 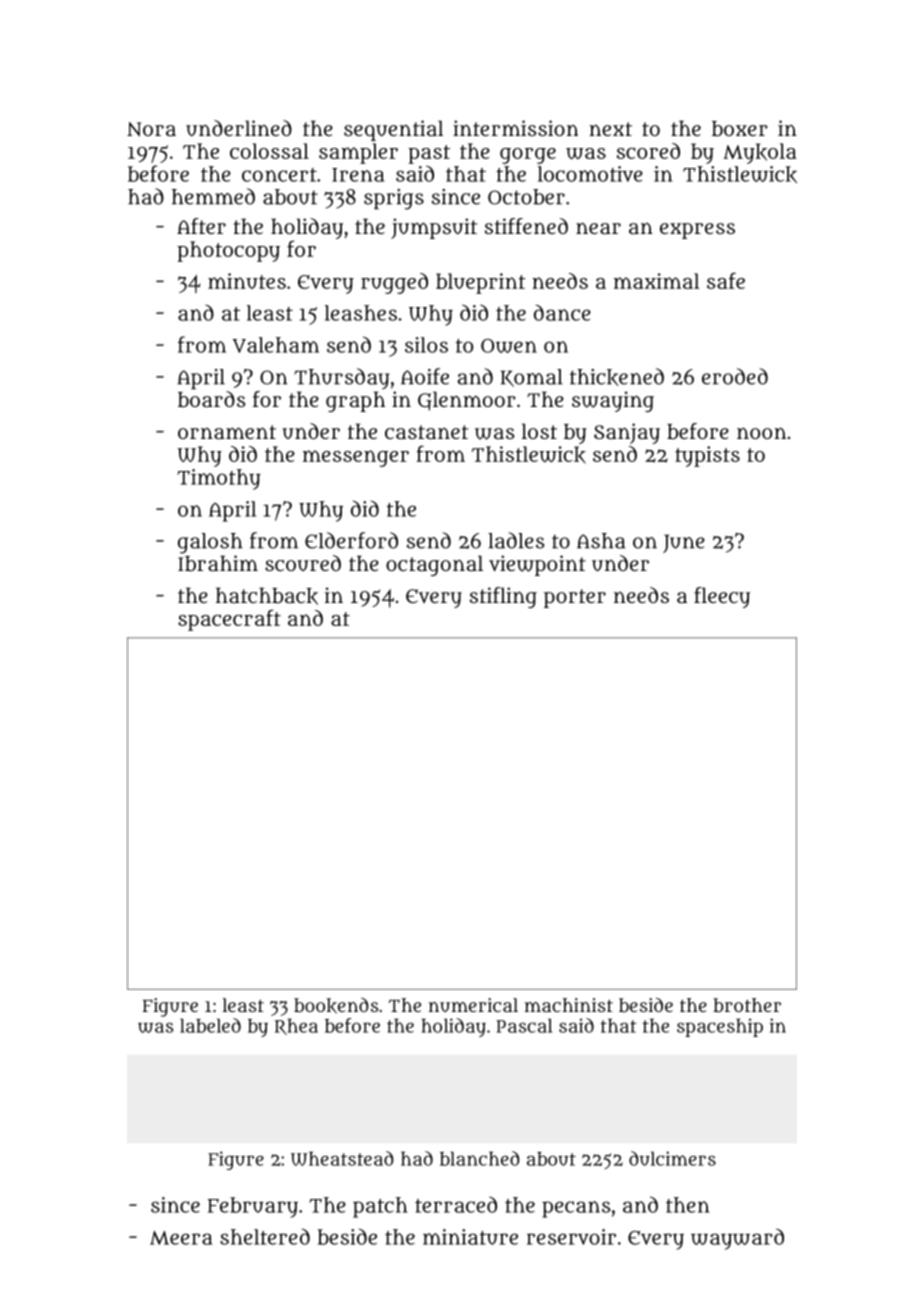 What do you see at coordinates (380, 1207) in the page?
I see `patch` at bounding box center [380, 1207].
